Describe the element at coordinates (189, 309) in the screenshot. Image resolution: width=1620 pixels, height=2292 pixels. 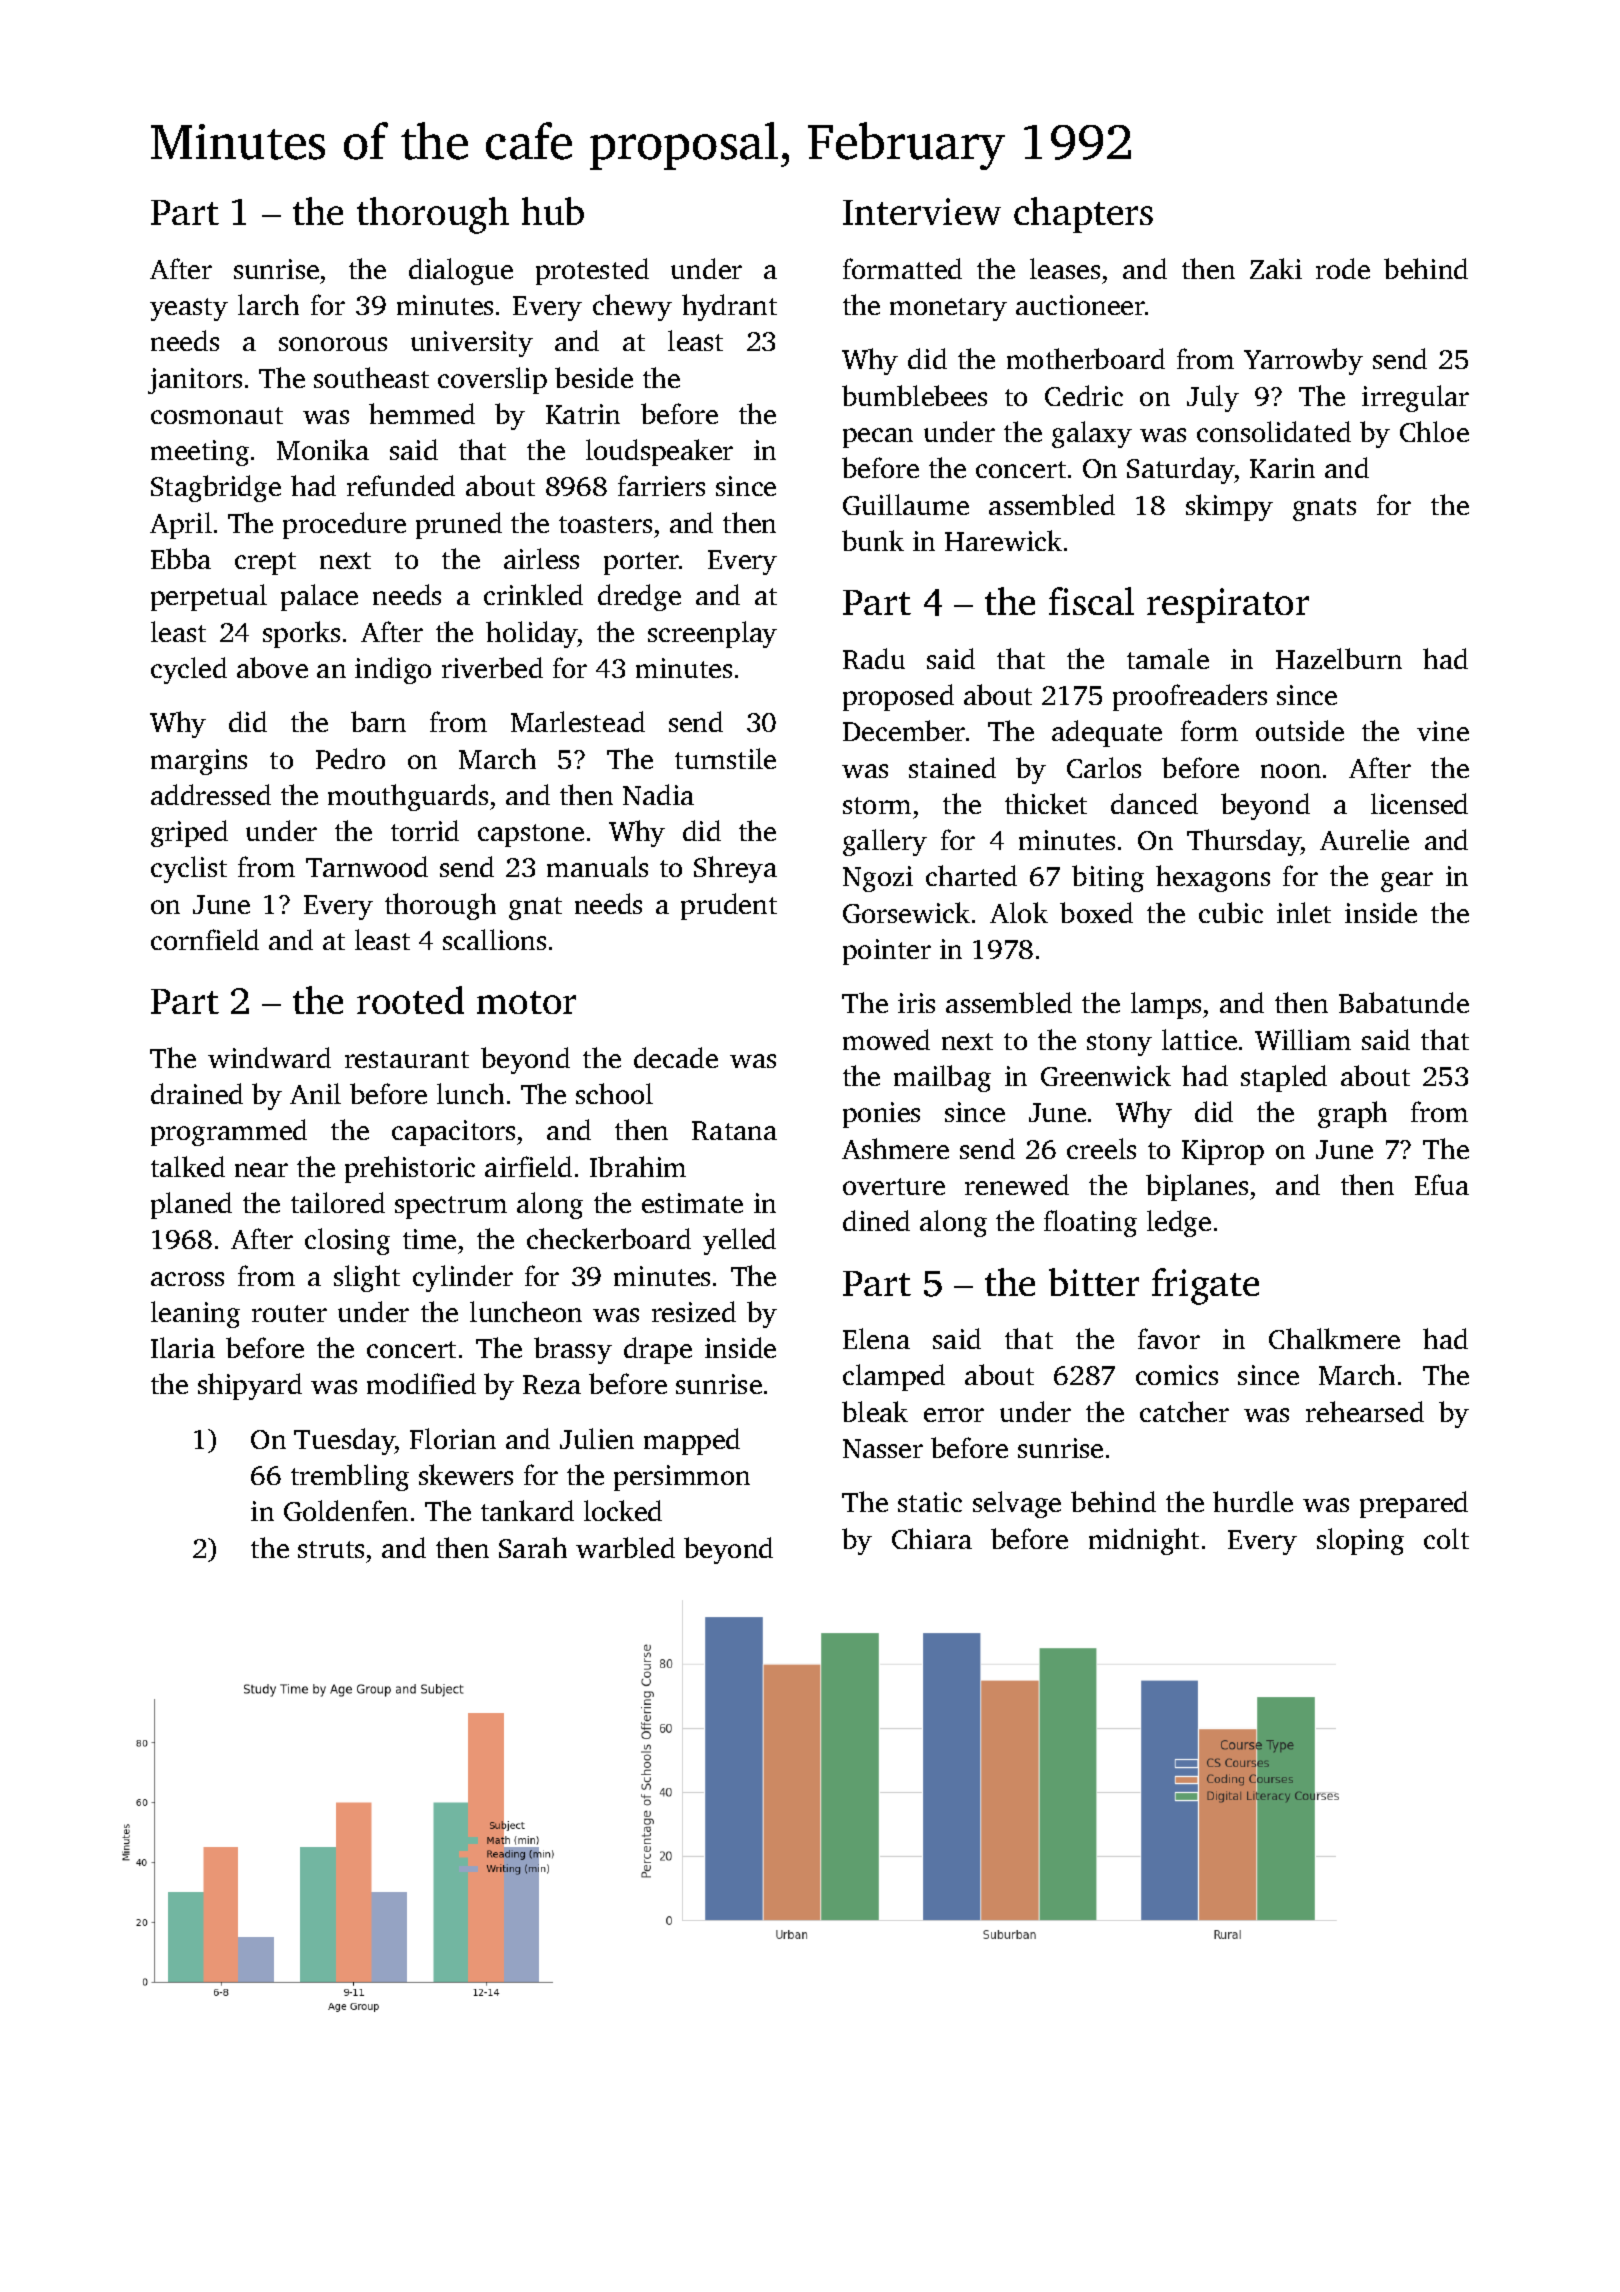
I see `yeasty` at that location.
